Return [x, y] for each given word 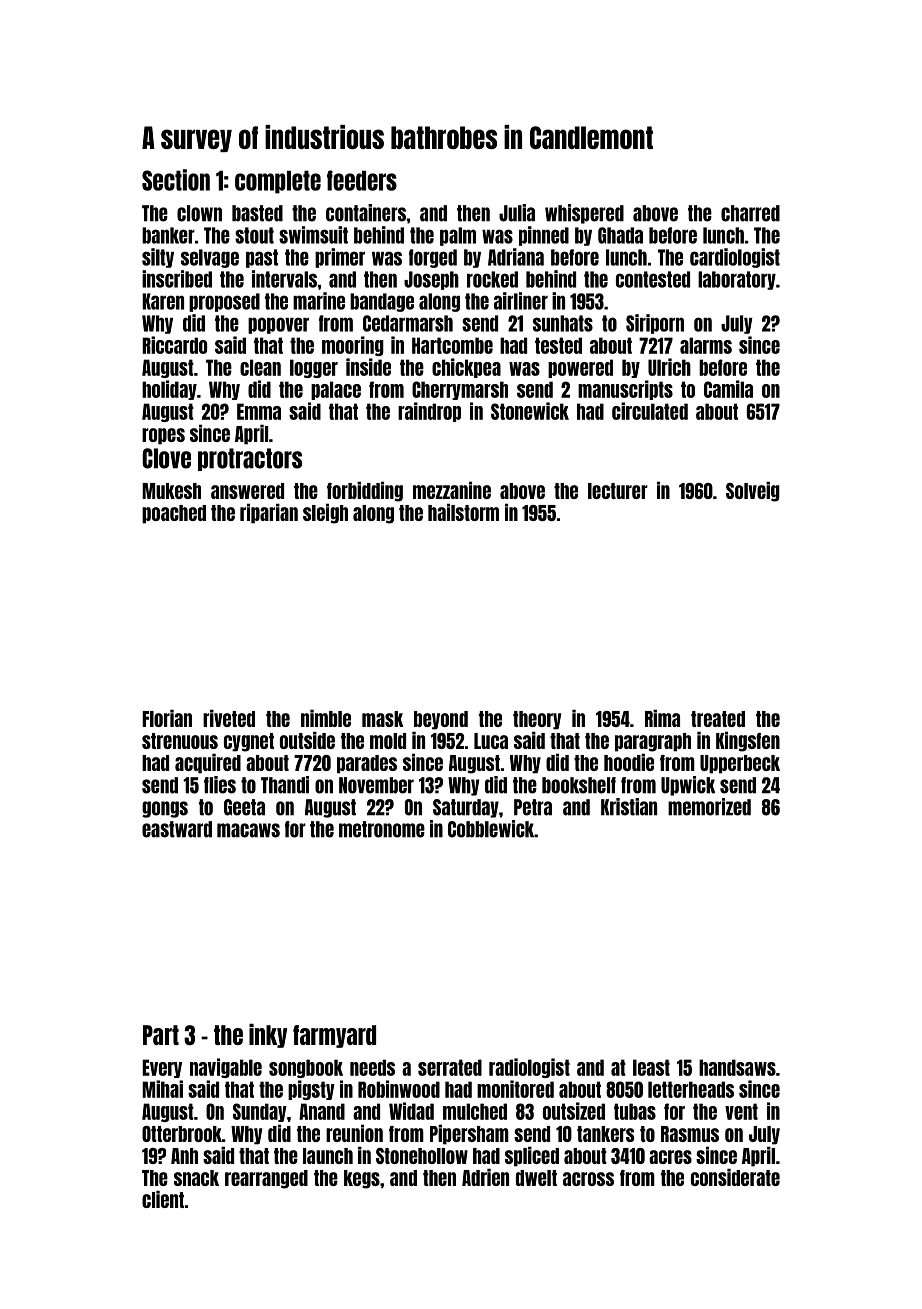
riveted [229, 718]
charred [750, 213]
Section [176, 180]
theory [537, 720]
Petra [533, 807]
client [163, 1199]
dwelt [536, 1178]
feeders [362, 180]
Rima [662, 718]
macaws [248, 830]
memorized [709, 807]
